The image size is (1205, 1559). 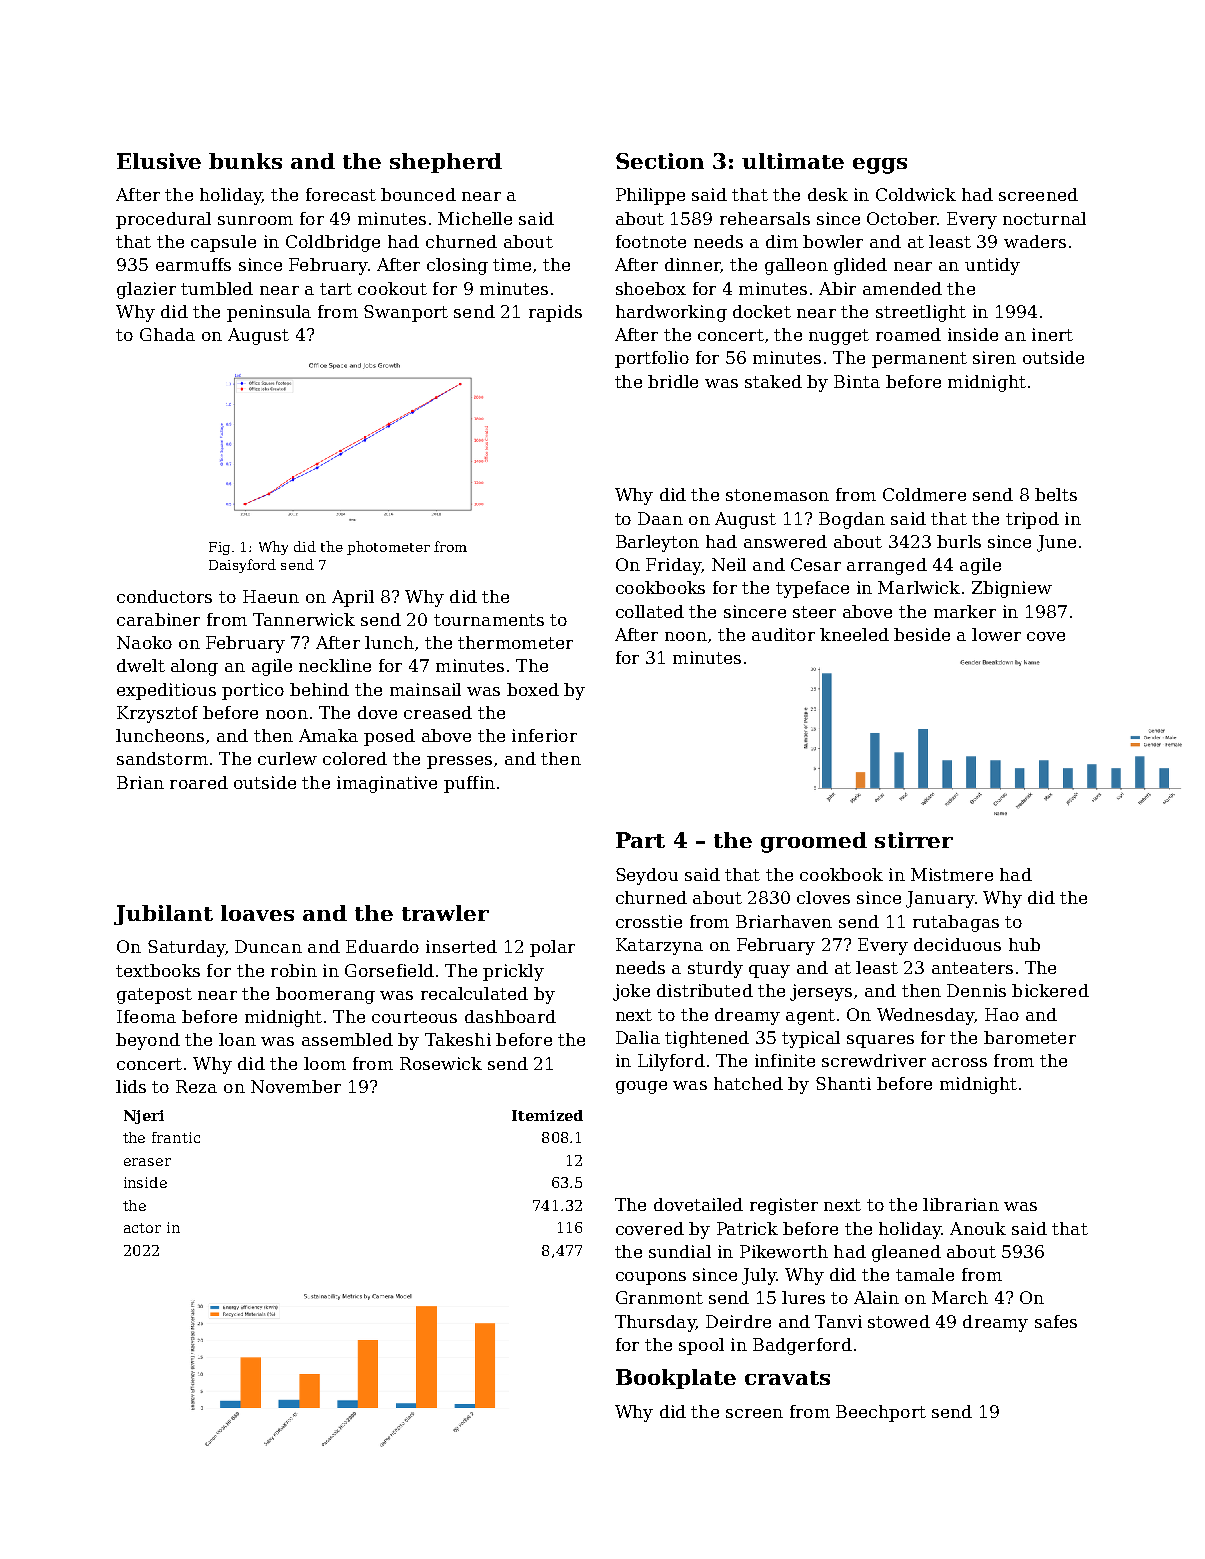 What do you see at coordinates (142, 1228) in the page?
I see `actor` at bounding box center [142, 1228].
